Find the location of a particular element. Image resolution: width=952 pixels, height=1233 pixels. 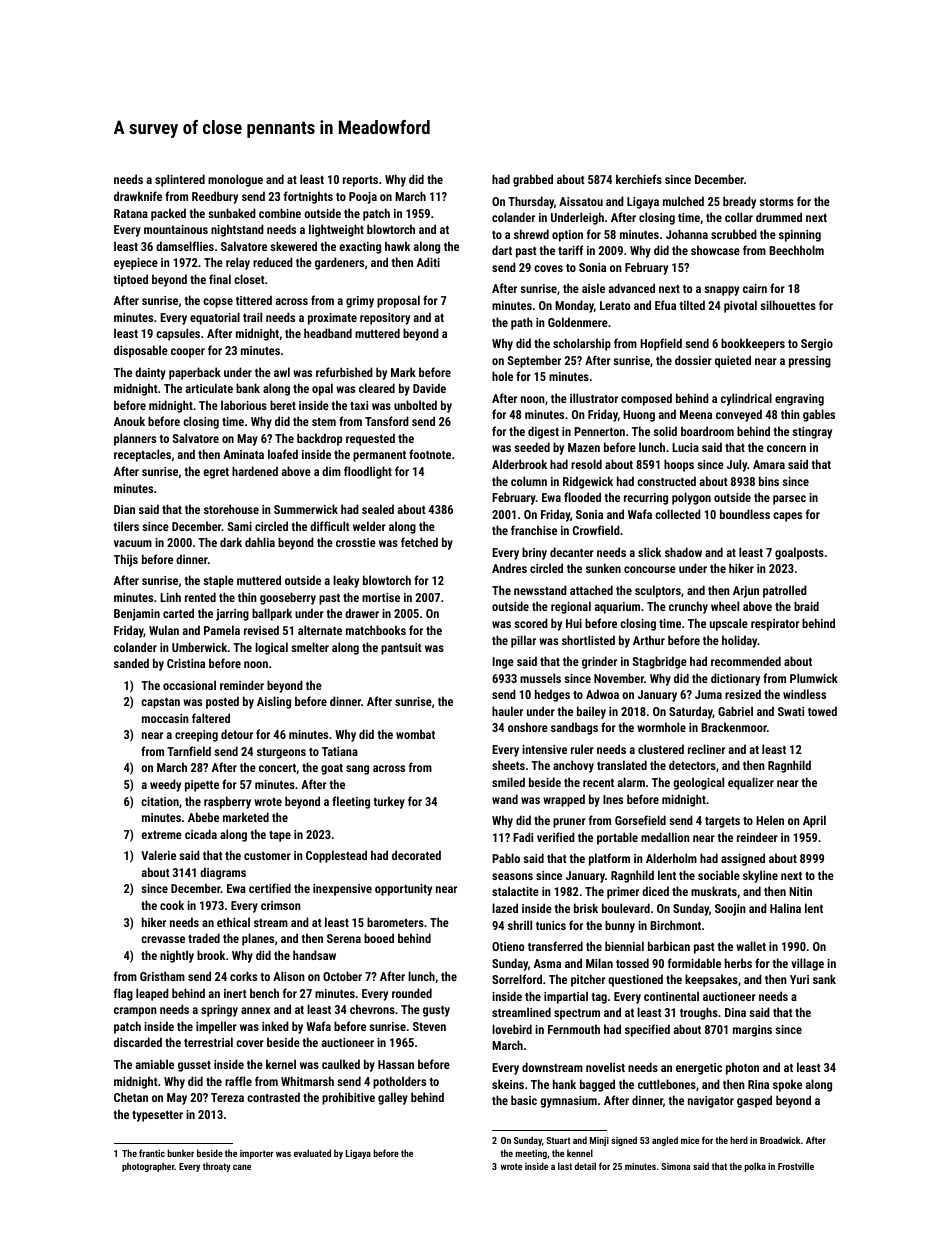

recommended is located at coordinates (746, 661).
